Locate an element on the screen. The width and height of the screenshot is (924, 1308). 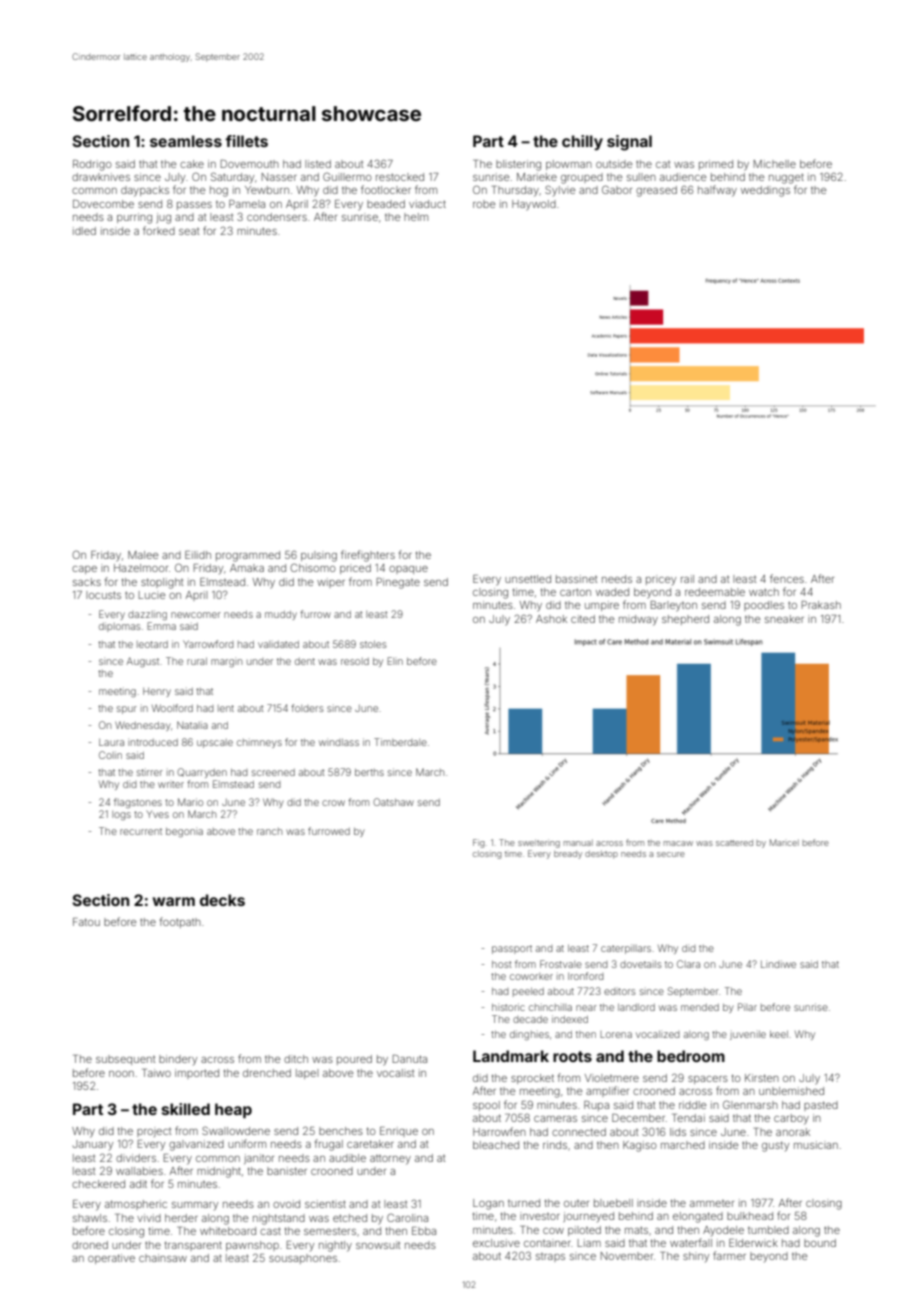
Eilidh is located at coordinates (198, 555).
